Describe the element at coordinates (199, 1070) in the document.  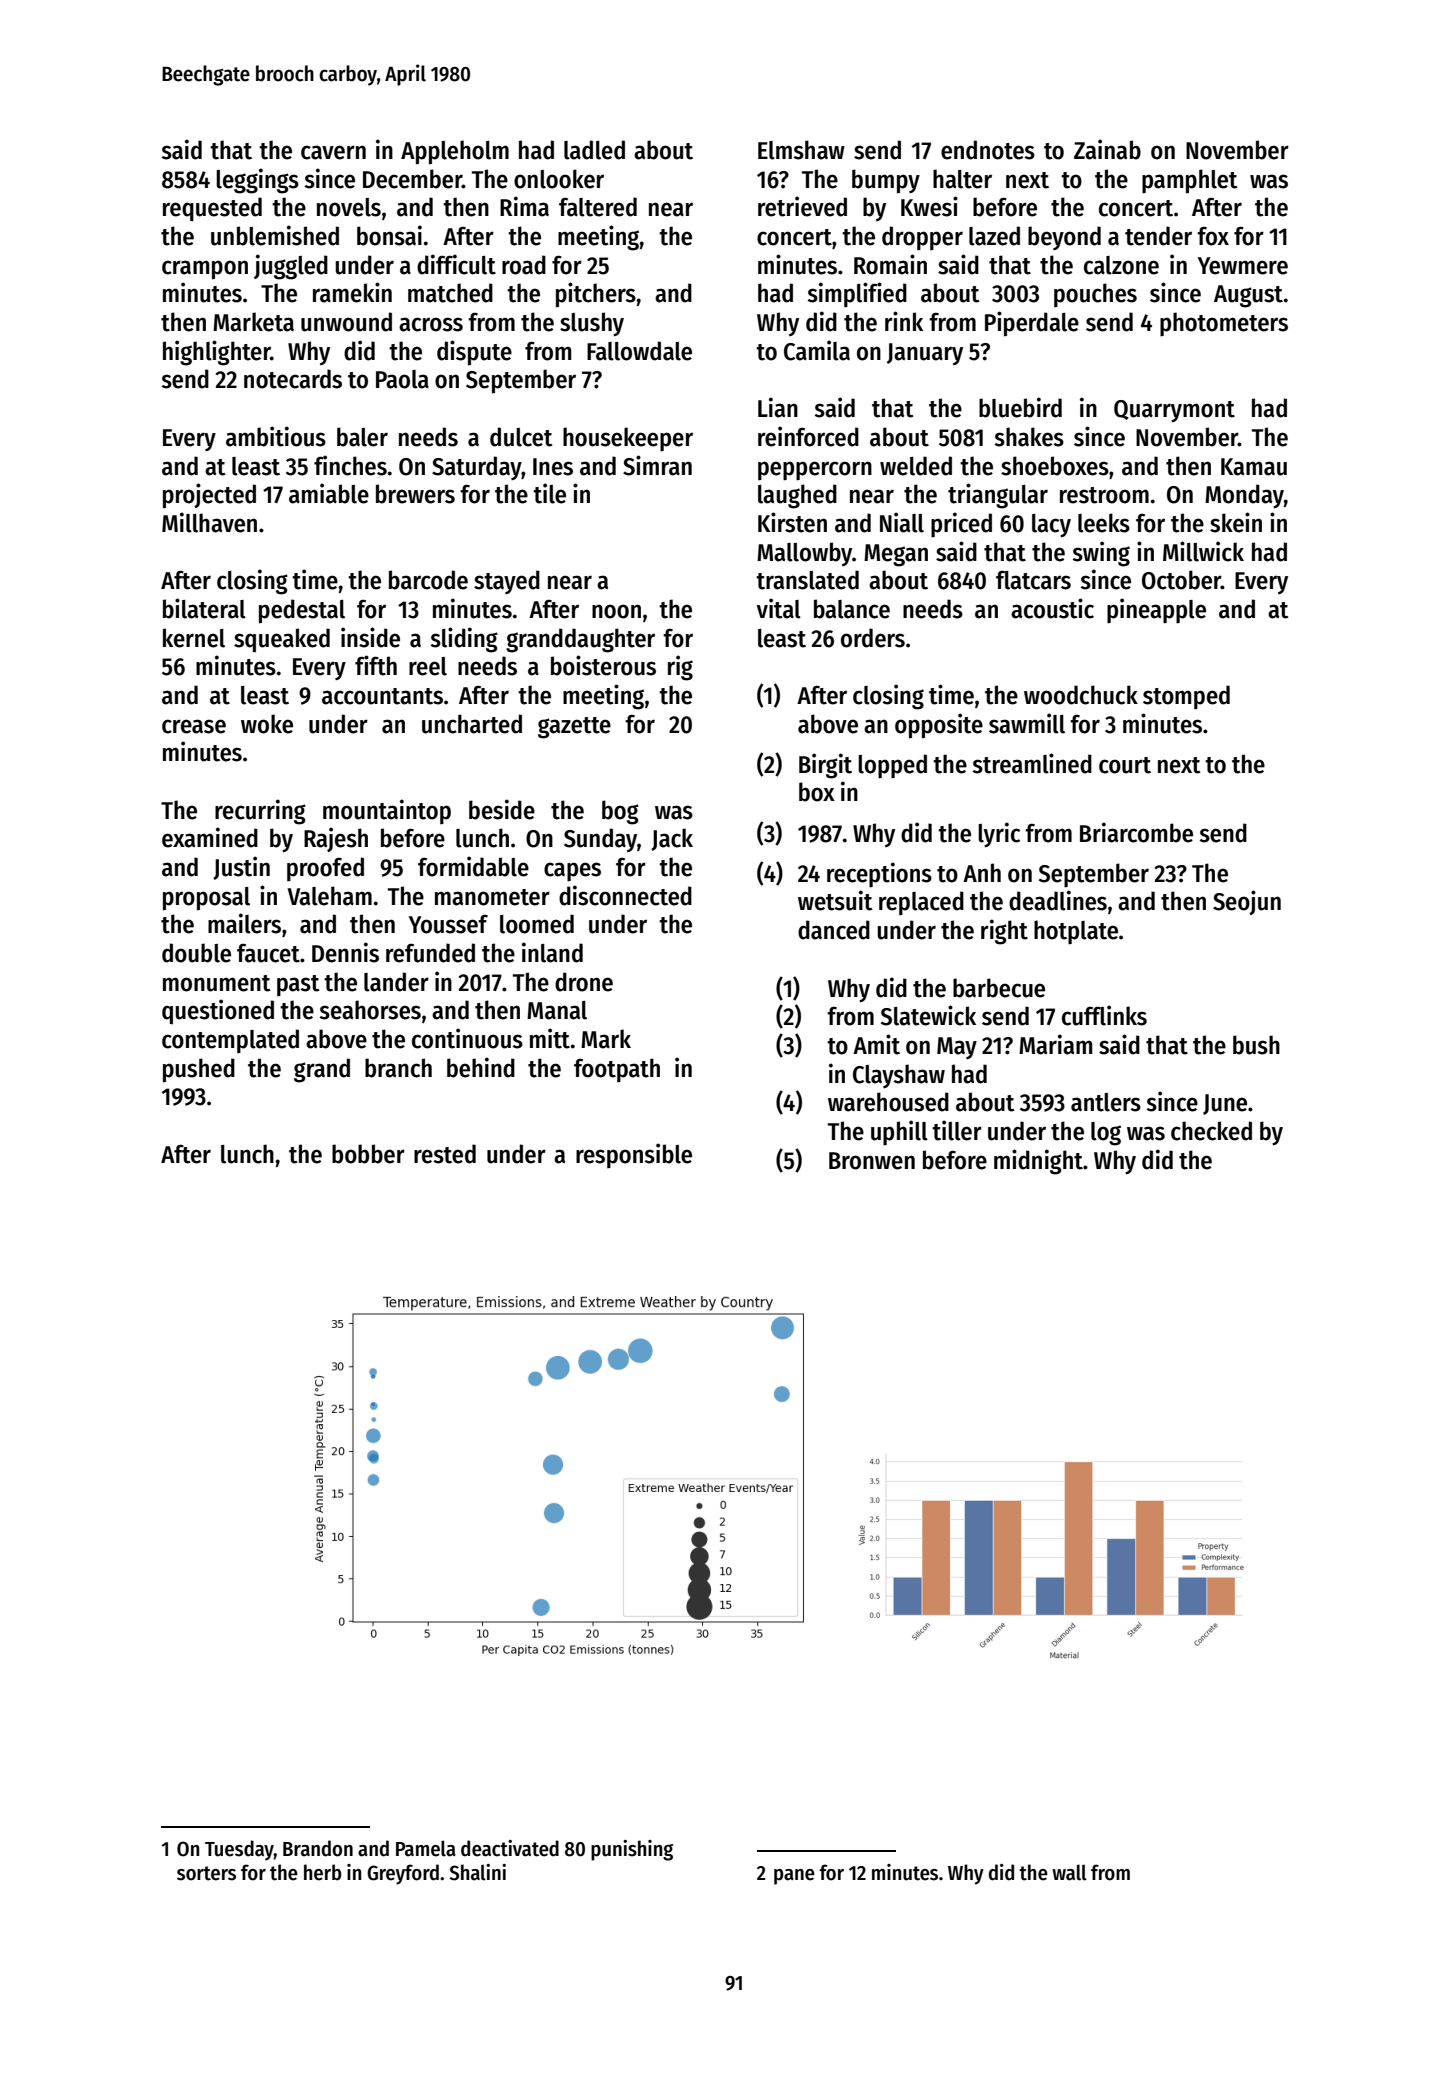
I see `pushed` at that location.
